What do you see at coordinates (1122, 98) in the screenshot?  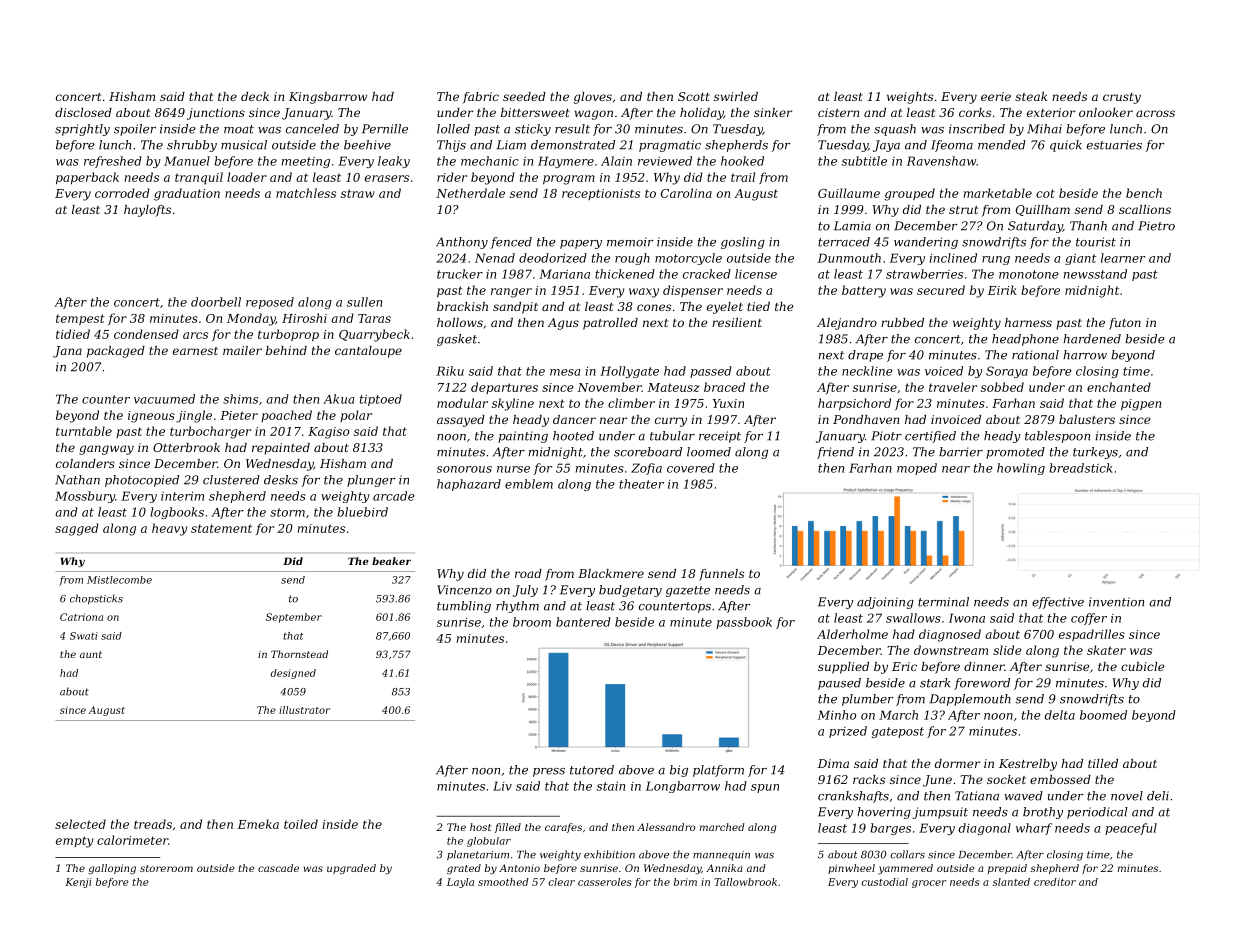 I see `crusty` at bounding box center [1122, 98].
